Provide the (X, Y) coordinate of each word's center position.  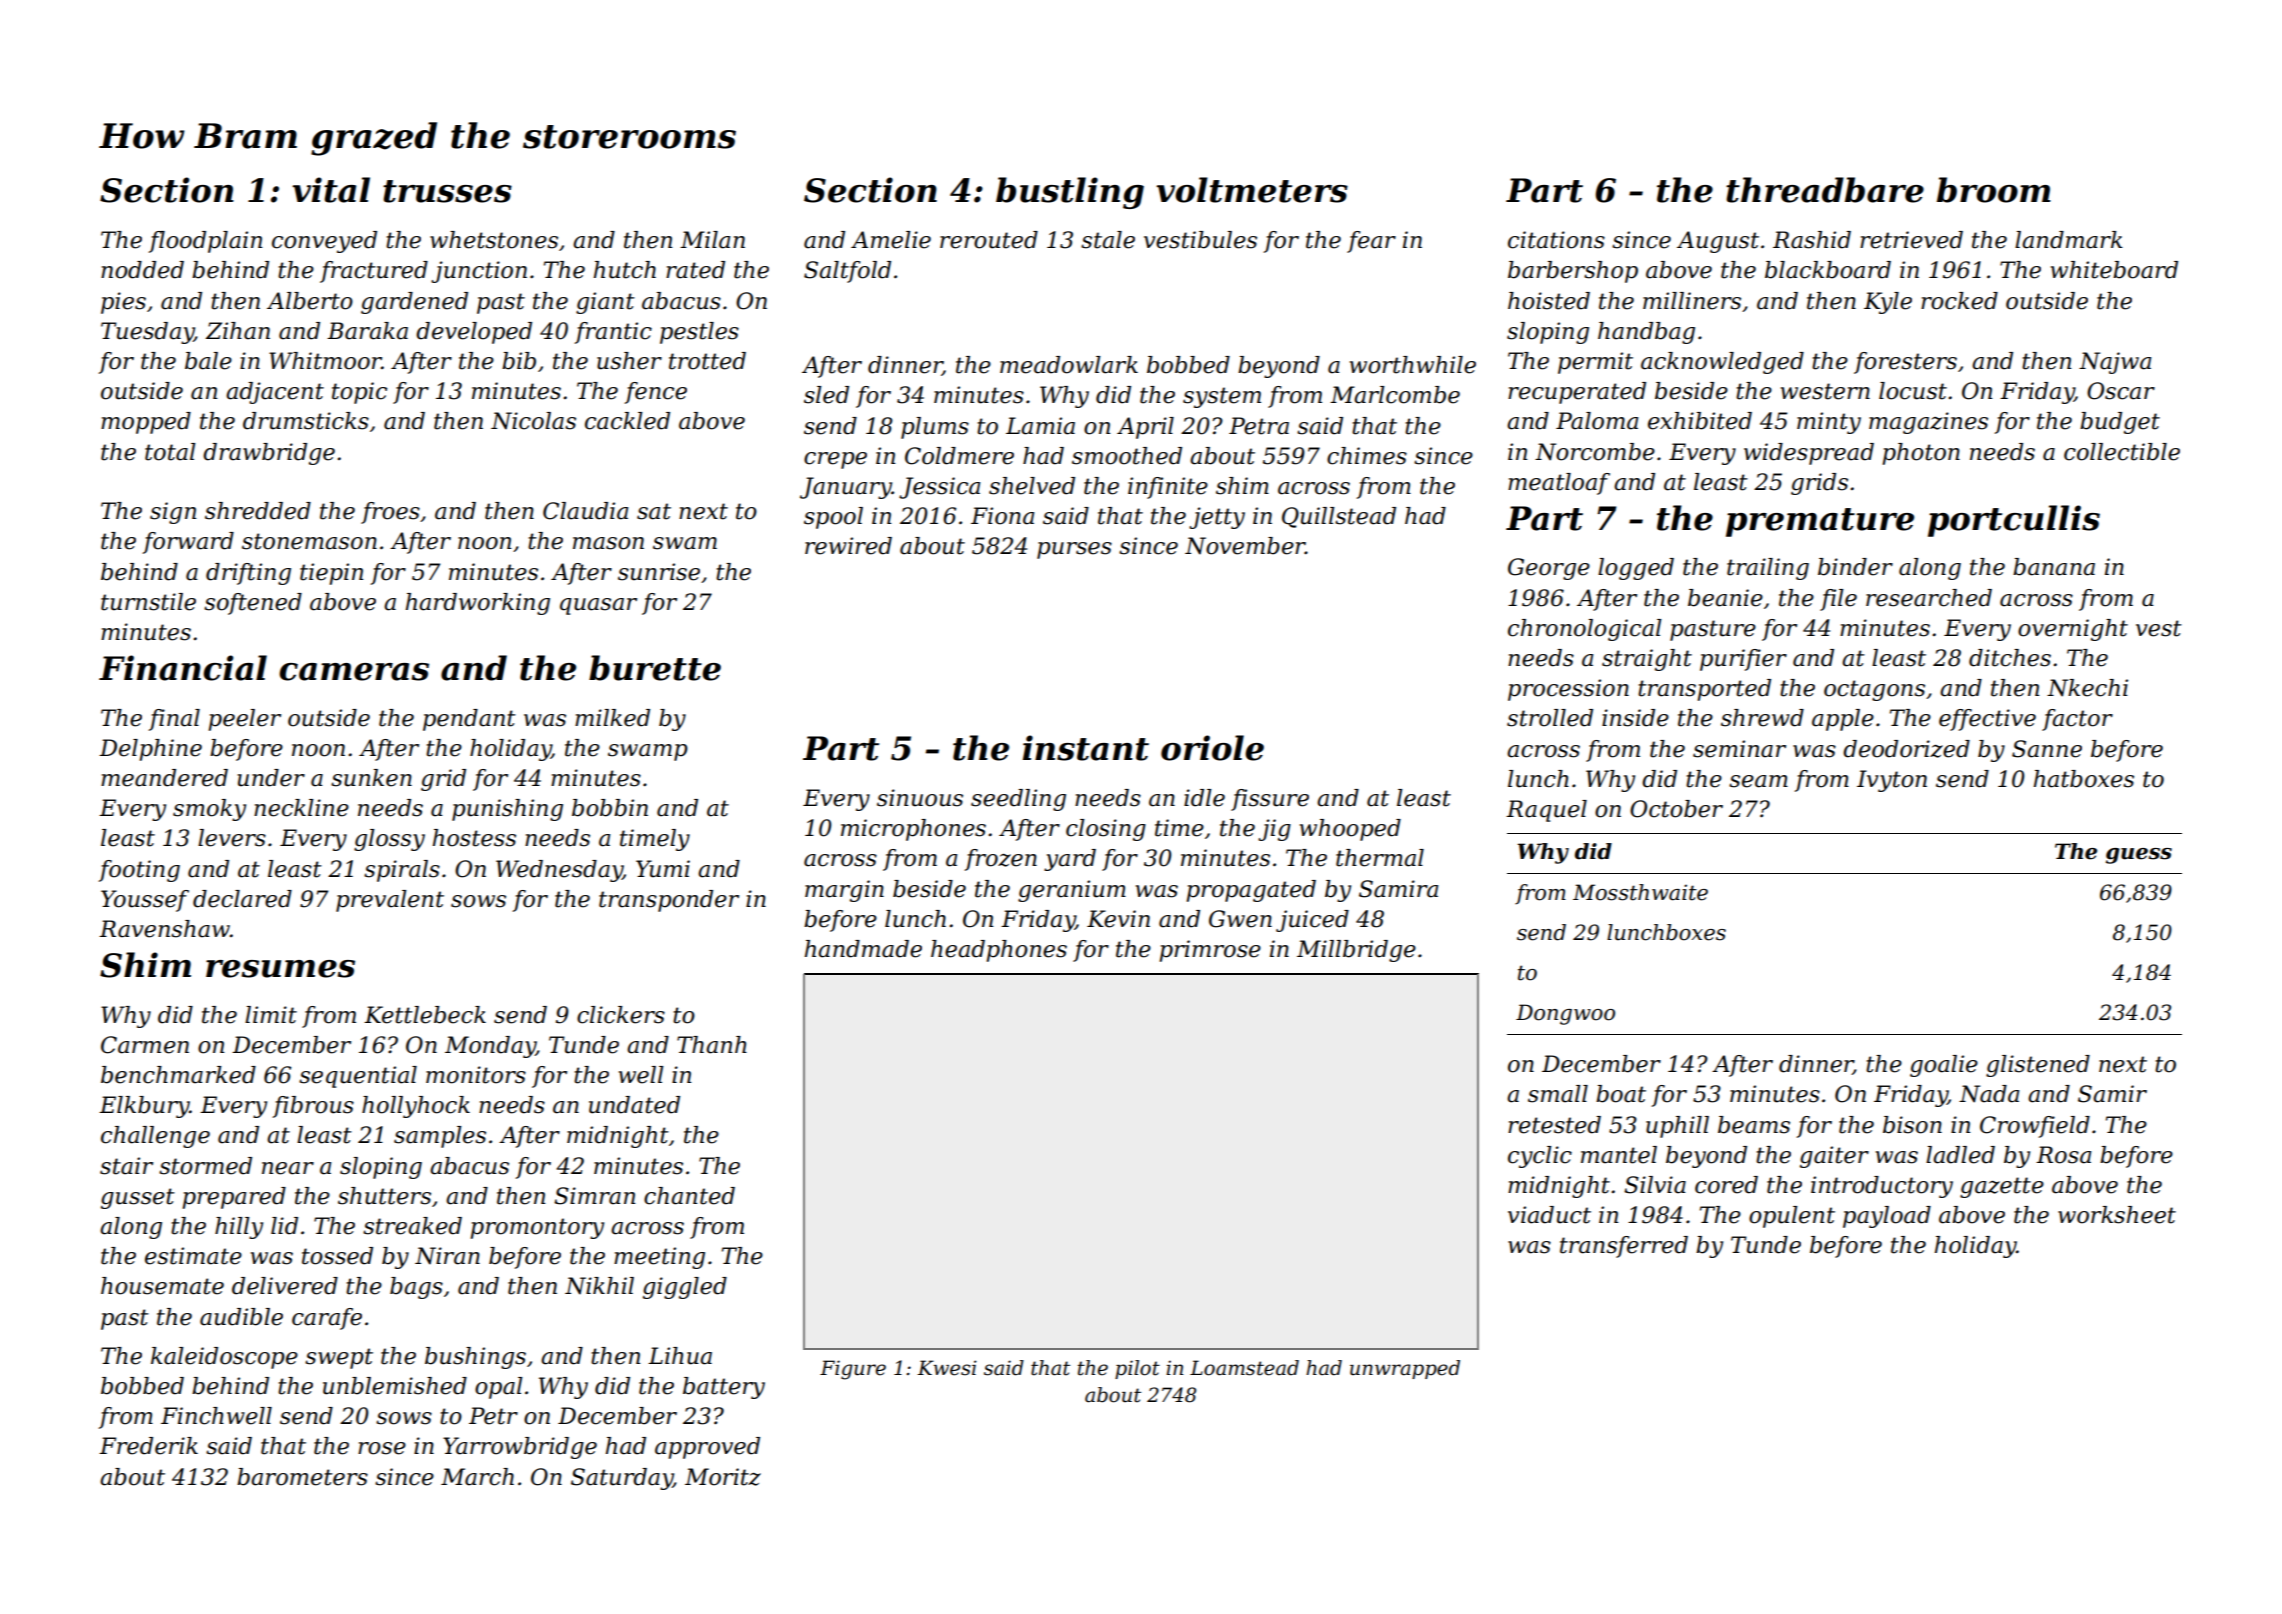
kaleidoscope (224, 1358)
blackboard (1828, 270)
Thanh (712, 1045)
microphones (913, 830)
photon (1921, 454)
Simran (594, 1196)
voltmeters (1252, 190)
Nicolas (533, 421)
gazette (2002, 1187)
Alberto (310, 301)
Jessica (939, 488)
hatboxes (2084, 779)
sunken (371, 778)
